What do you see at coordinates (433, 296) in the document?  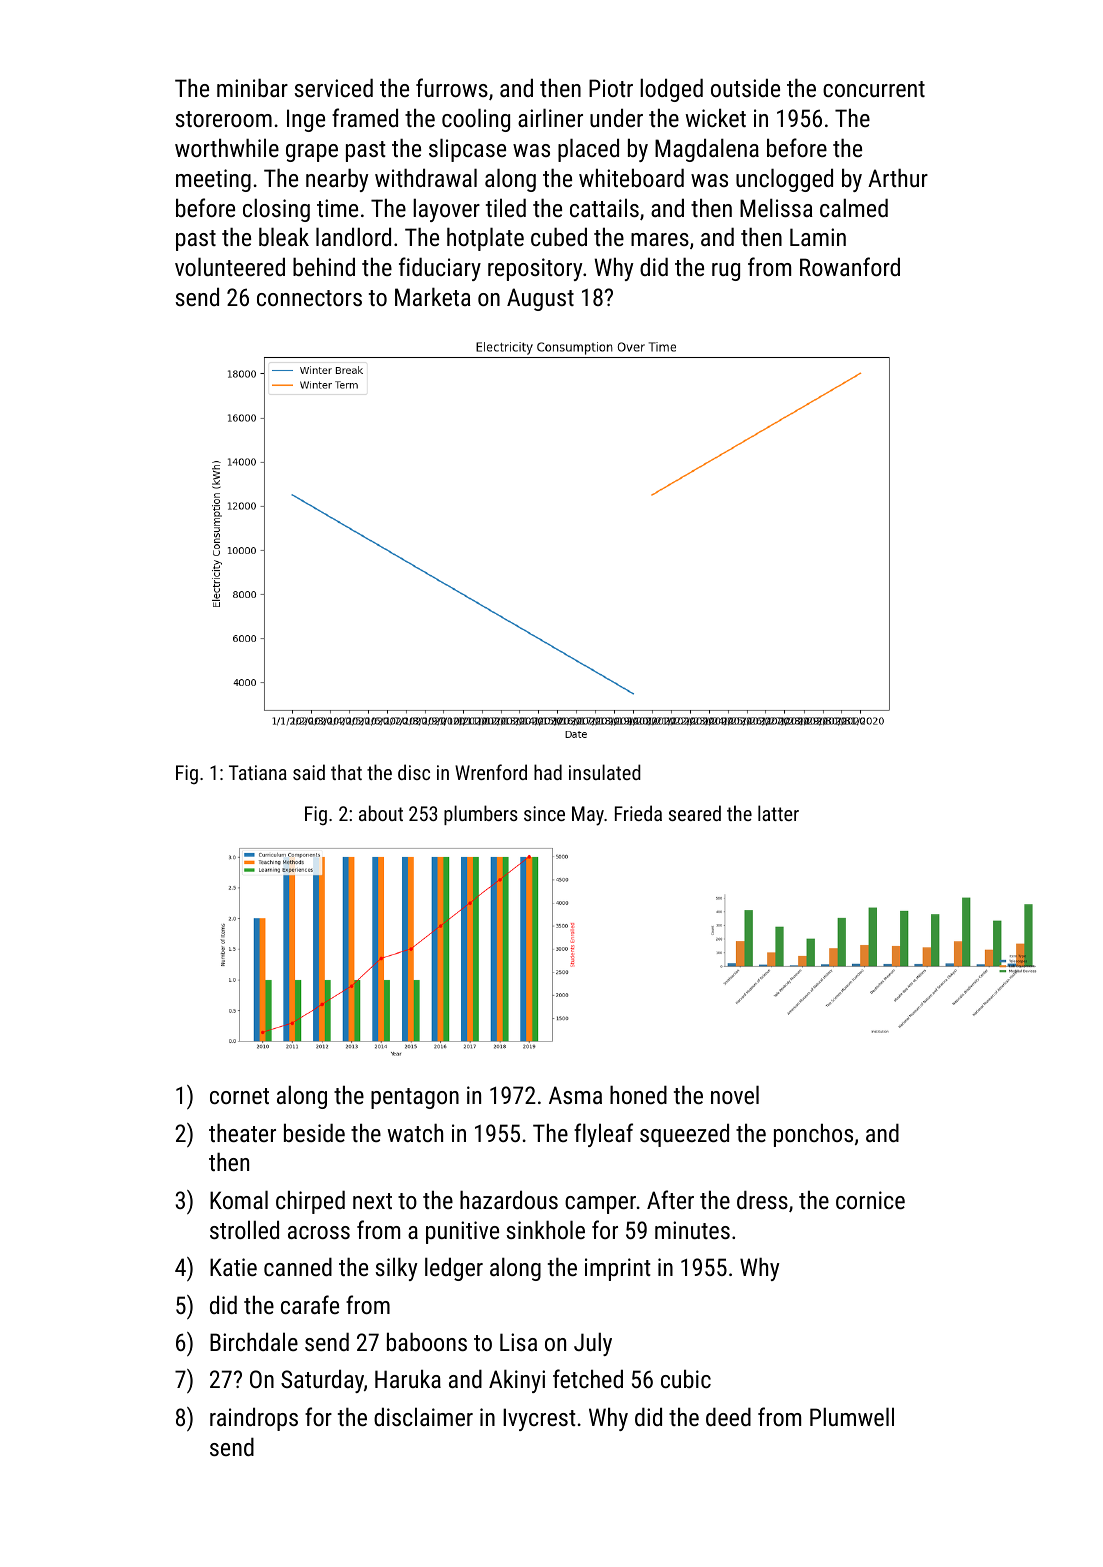 I see `Marketa` at bounding box center [433, 296].
